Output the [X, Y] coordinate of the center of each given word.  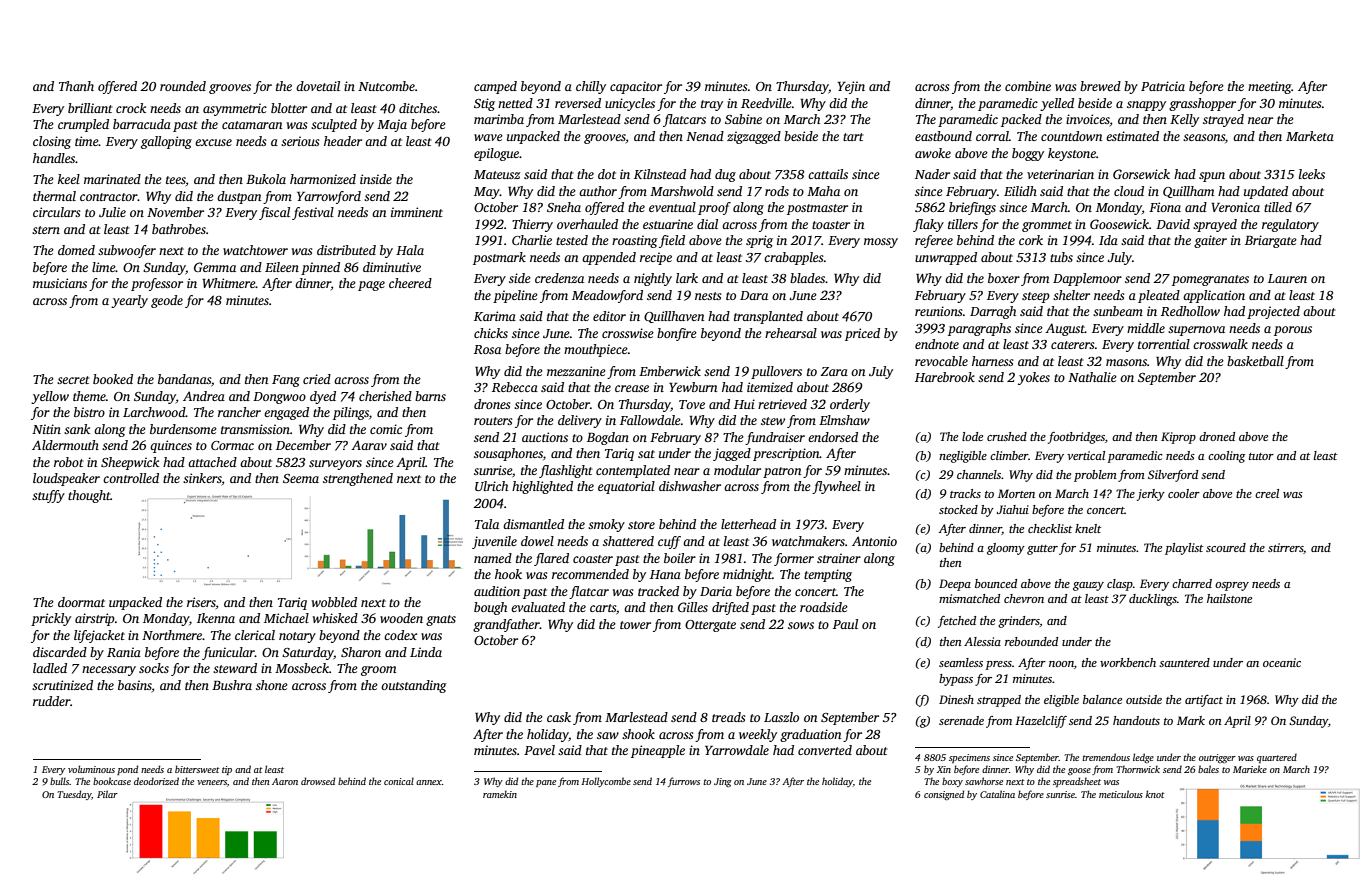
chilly [591, 87]
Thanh [76, 86]
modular [737, 470]
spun [1212, 177]
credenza [559, 278]
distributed [346, 250]
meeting [1269, 87]
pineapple [658, 751]
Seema [301, 478]
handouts [1136, 720]
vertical [1086, 455]
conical [399, 781]
